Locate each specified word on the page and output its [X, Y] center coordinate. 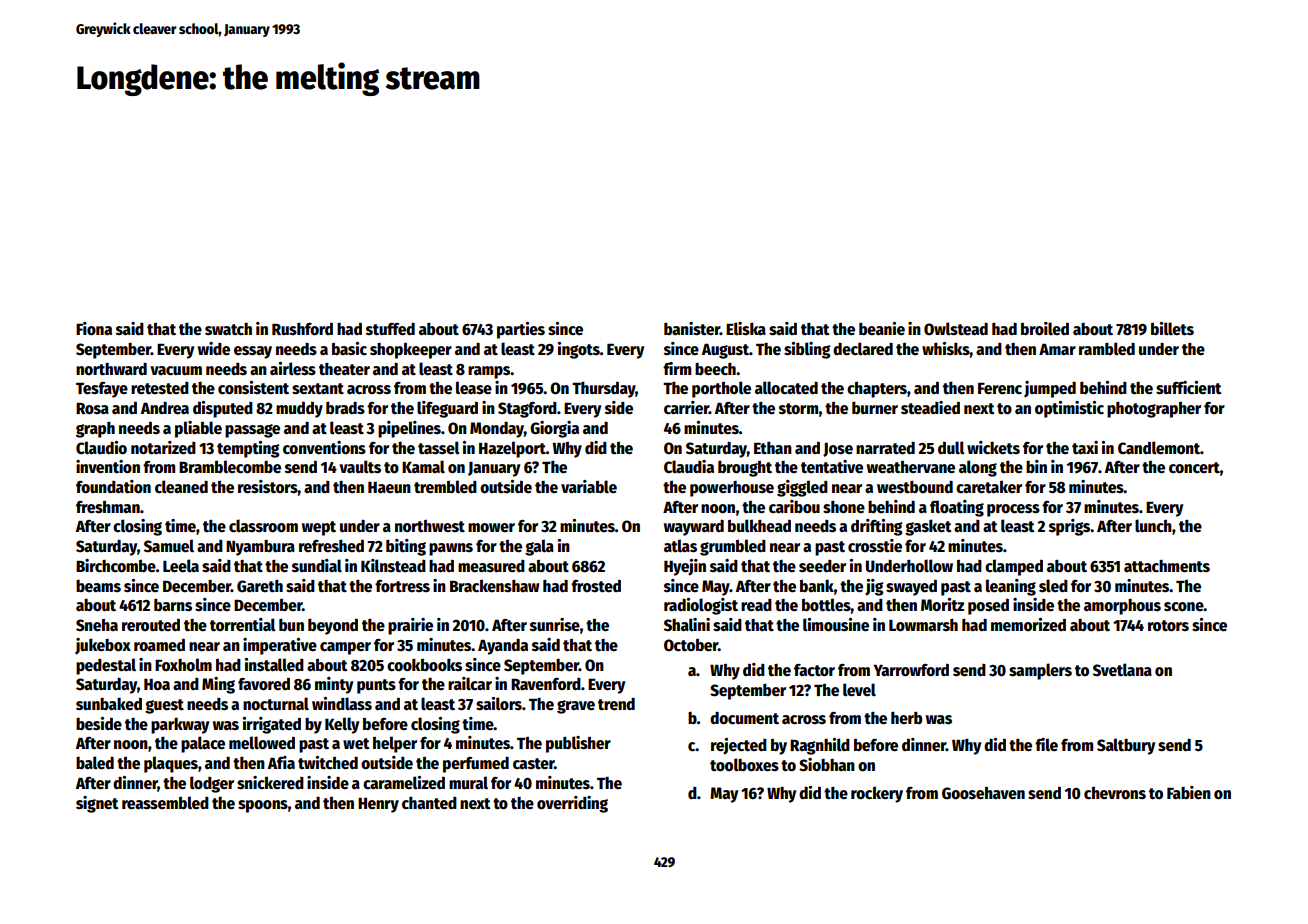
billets [1172, 328]
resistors [268, 487]
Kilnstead [393, 565]
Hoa [157, 684]
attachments [1167, 566]
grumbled [733, 547]
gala [539, 547]
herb [906, 717]
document [744, 718]
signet [97, 804]
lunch [1153, 525]
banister [692, 329]
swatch [228, 329]
